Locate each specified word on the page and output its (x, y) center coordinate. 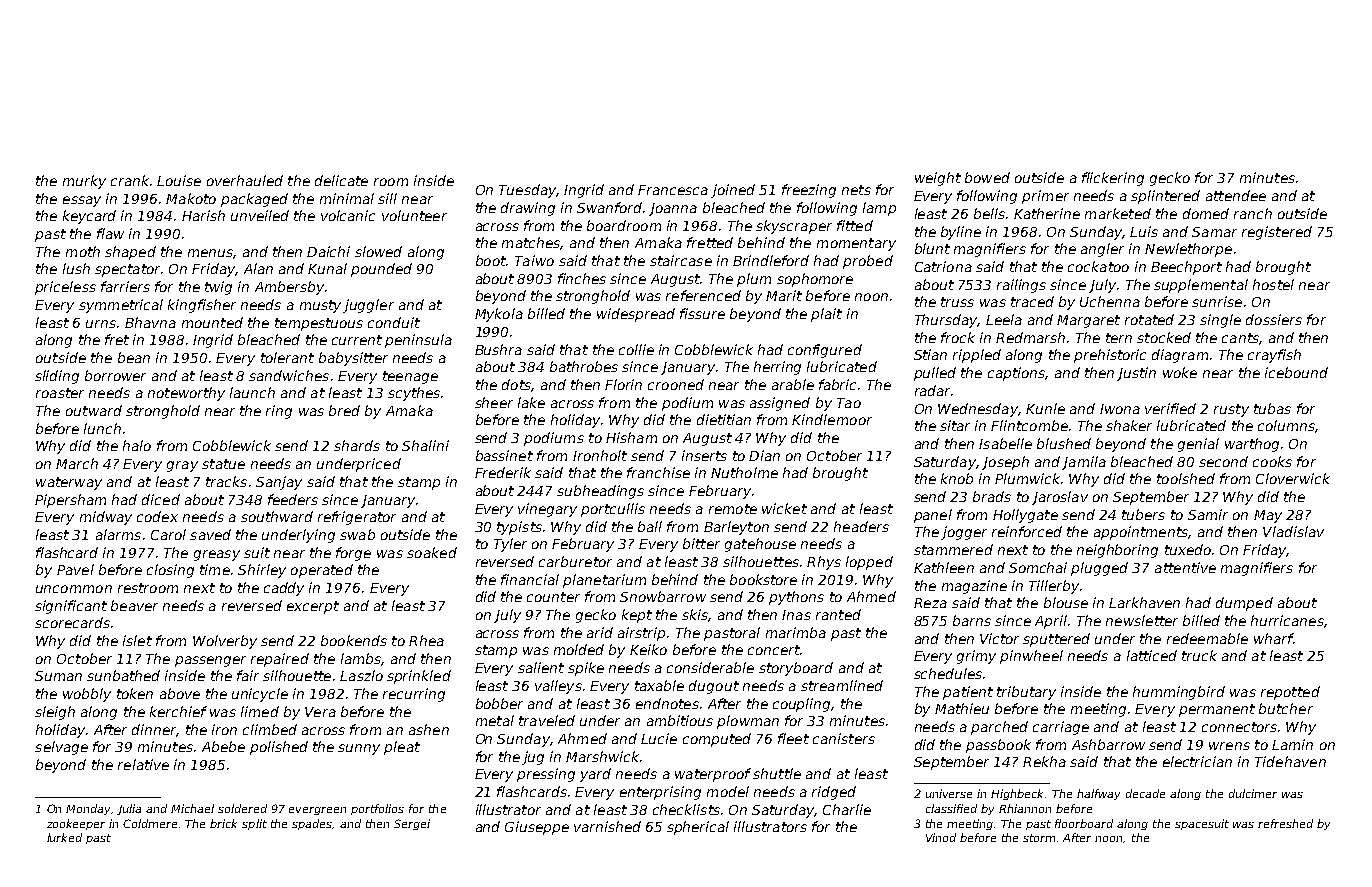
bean (134, 357)
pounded (381, 270)
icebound (1296, 372)
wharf (1273, 638)
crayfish (1274, 356)
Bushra (498, 349)
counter (553, 597)
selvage (61, 748)
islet (137, 640)
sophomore (815, 280)
